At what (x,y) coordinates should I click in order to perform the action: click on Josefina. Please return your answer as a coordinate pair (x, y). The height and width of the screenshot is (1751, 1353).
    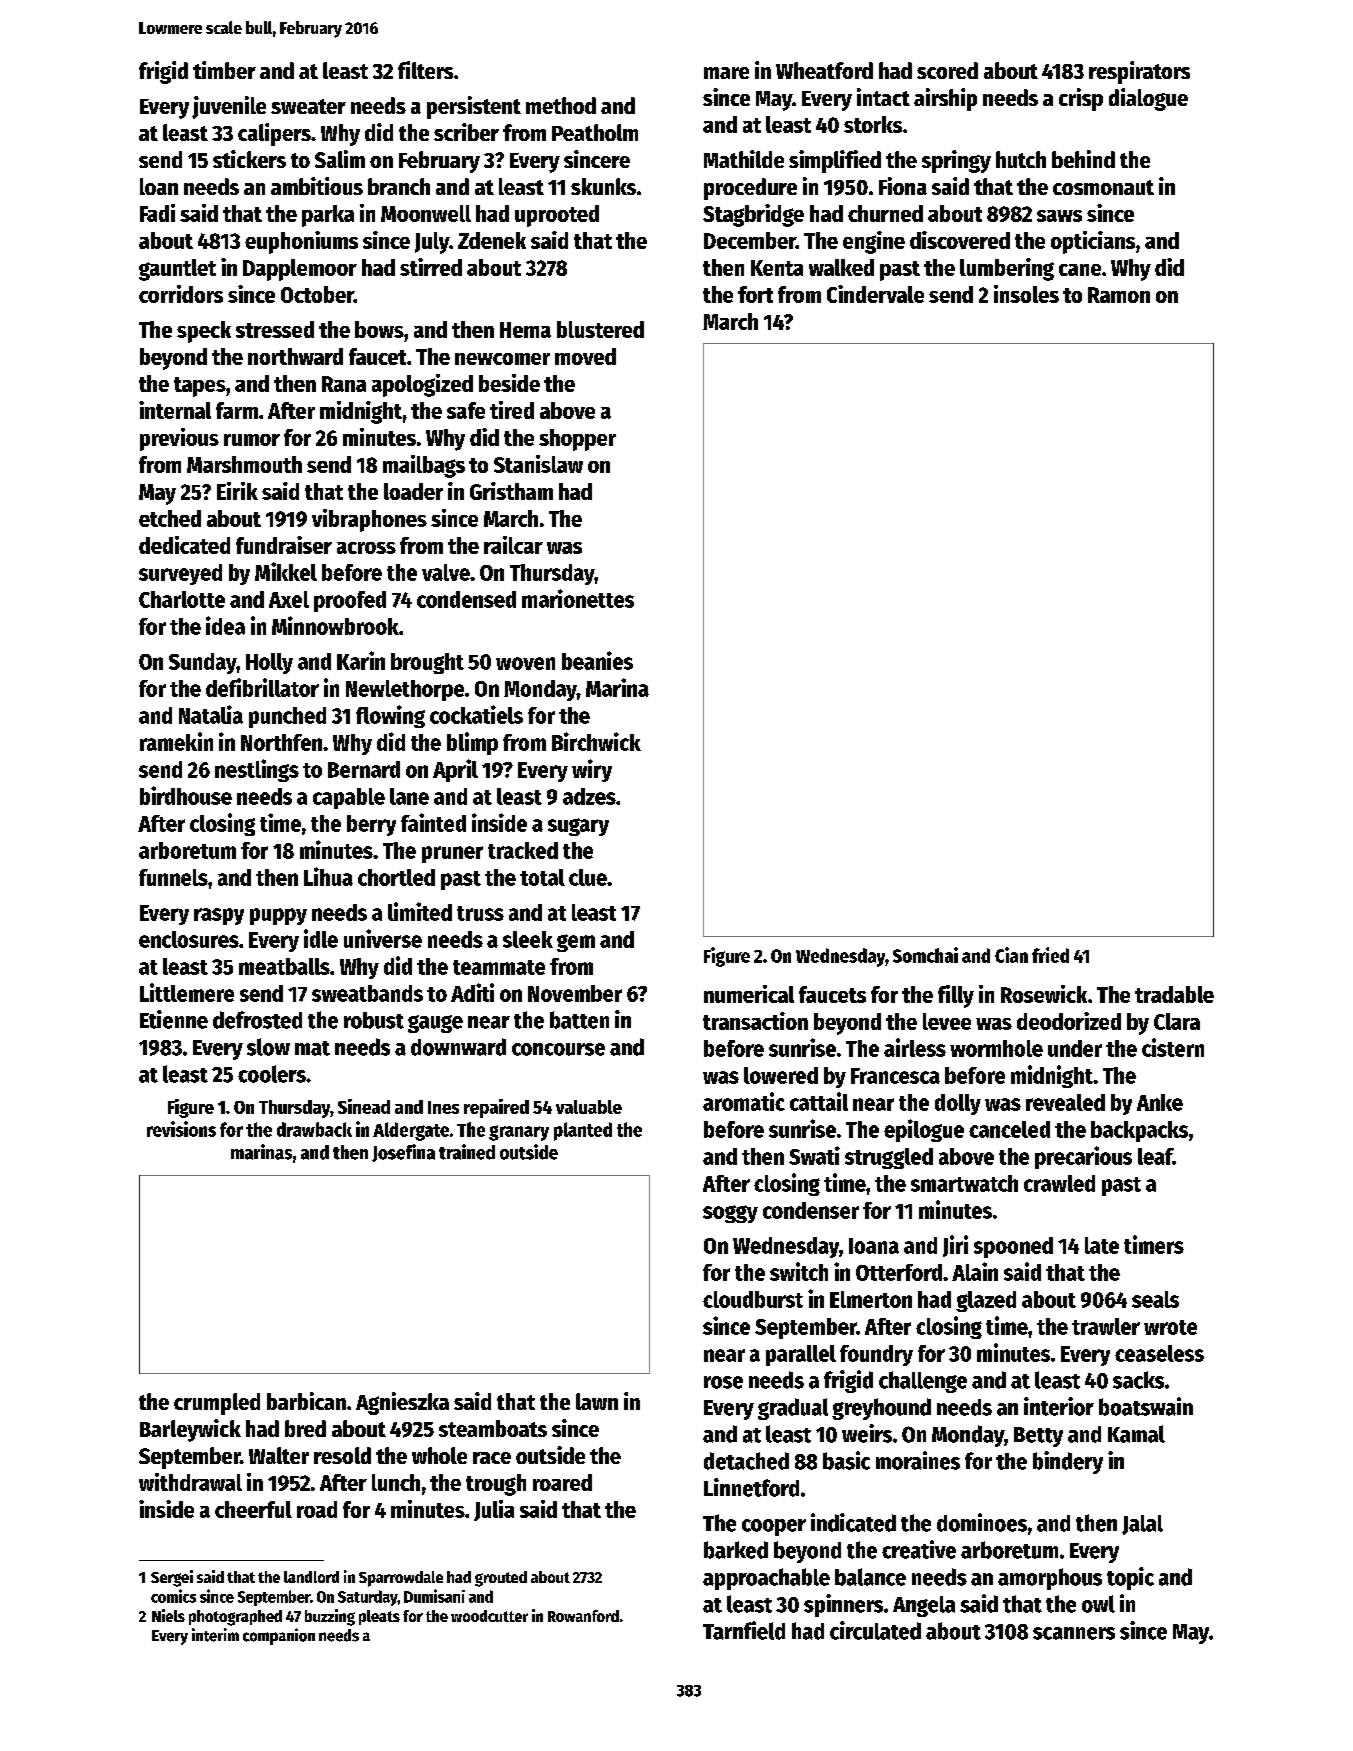
    Looking at the image, I should click on (403, 1153).
